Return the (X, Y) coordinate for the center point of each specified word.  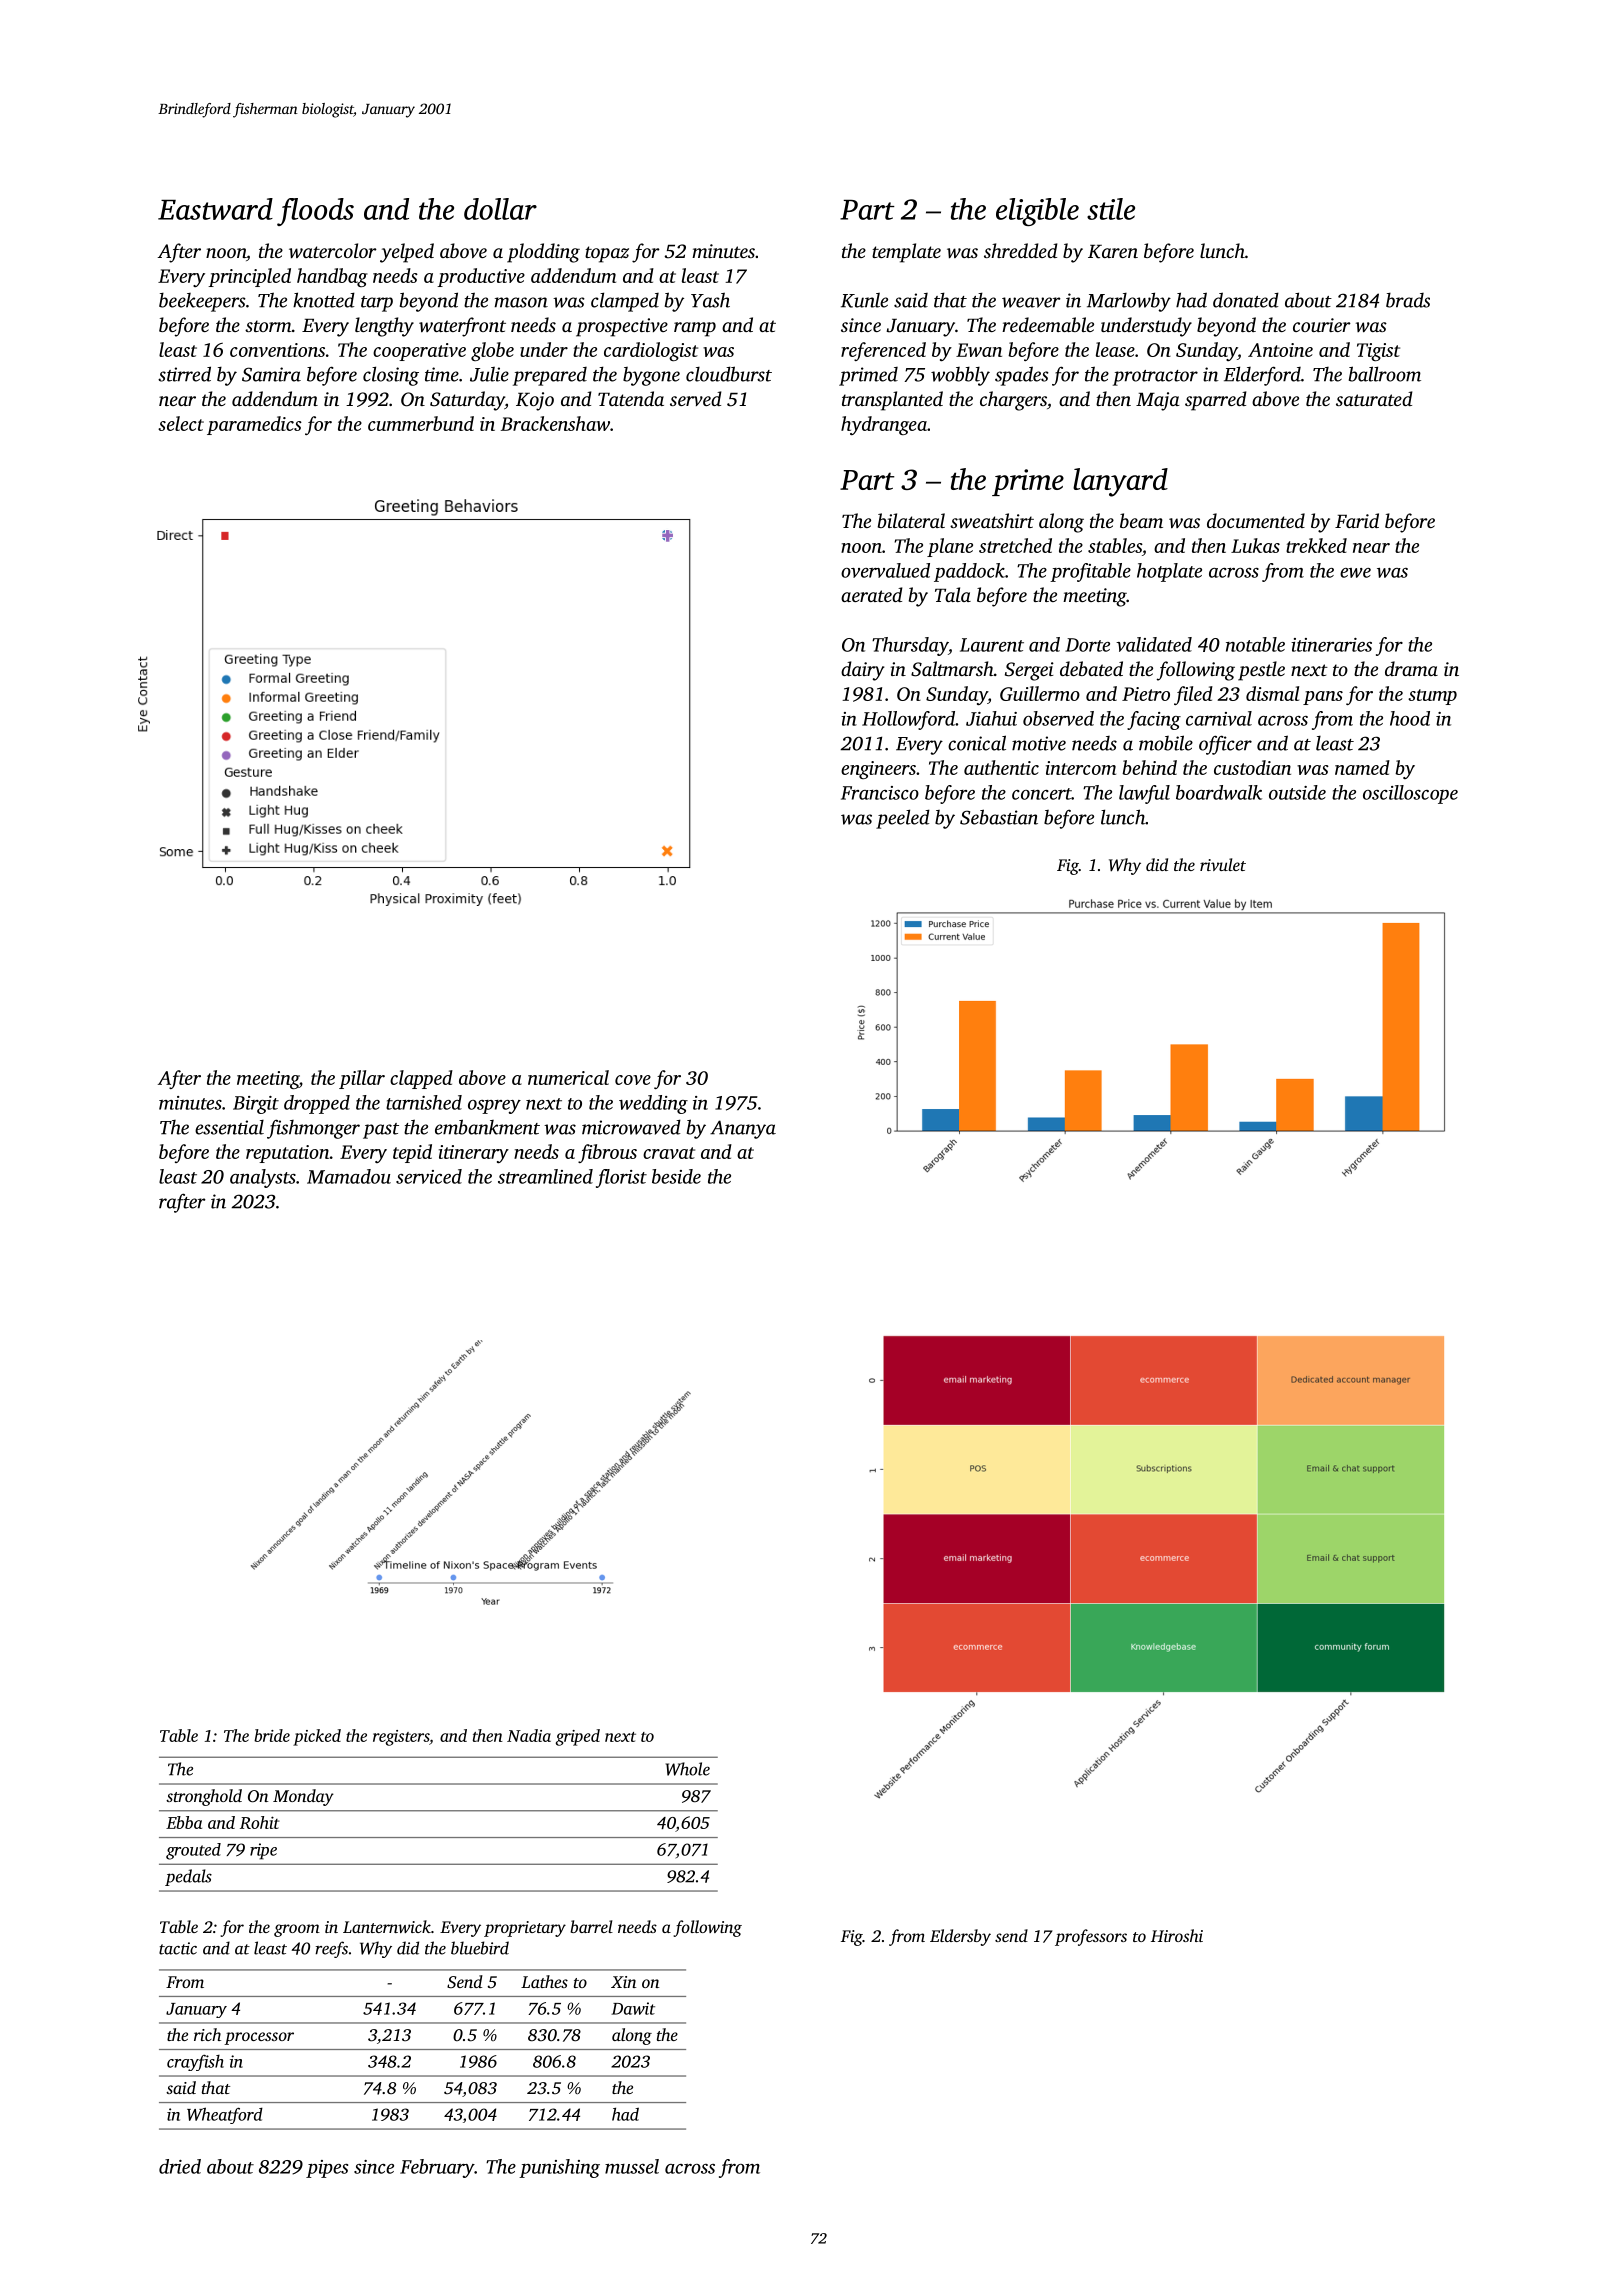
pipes (327, 2169)
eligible (1037, 212)
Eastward (215, 209)
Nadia (529, 1735)
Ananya (743, 1129)
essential (229, 1127)
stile (1111, 209)
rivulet (1223, 864)
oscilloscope (1410, 794)
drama (1411, 668)
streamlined (545, 1176)
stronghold (204, 1797)
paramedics (254, 425)
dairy (862, 671)
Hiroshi (1177, 1935)
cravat (669, 1153)
